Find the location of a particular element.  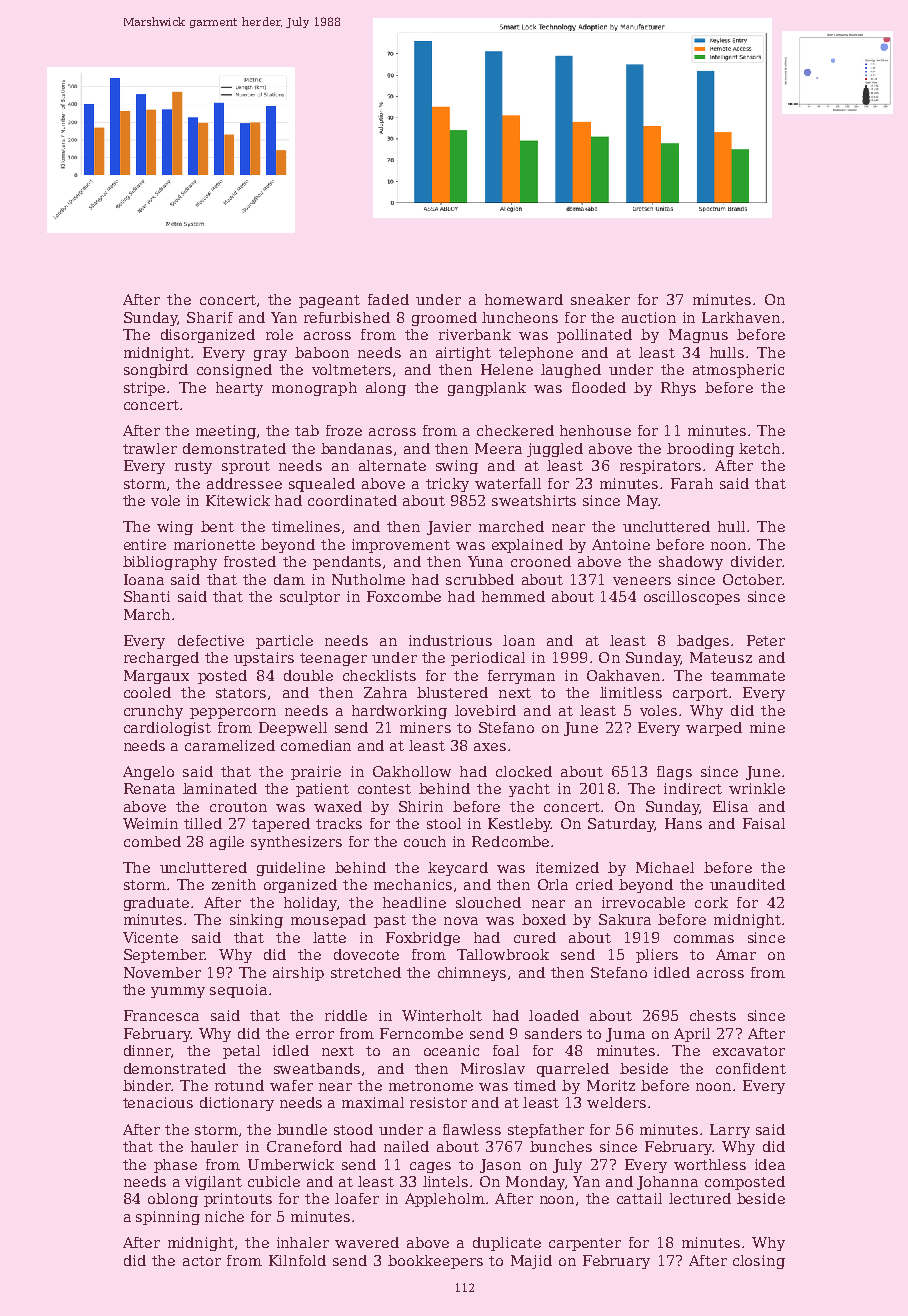

Javier is located at coordinates (449, 528).
